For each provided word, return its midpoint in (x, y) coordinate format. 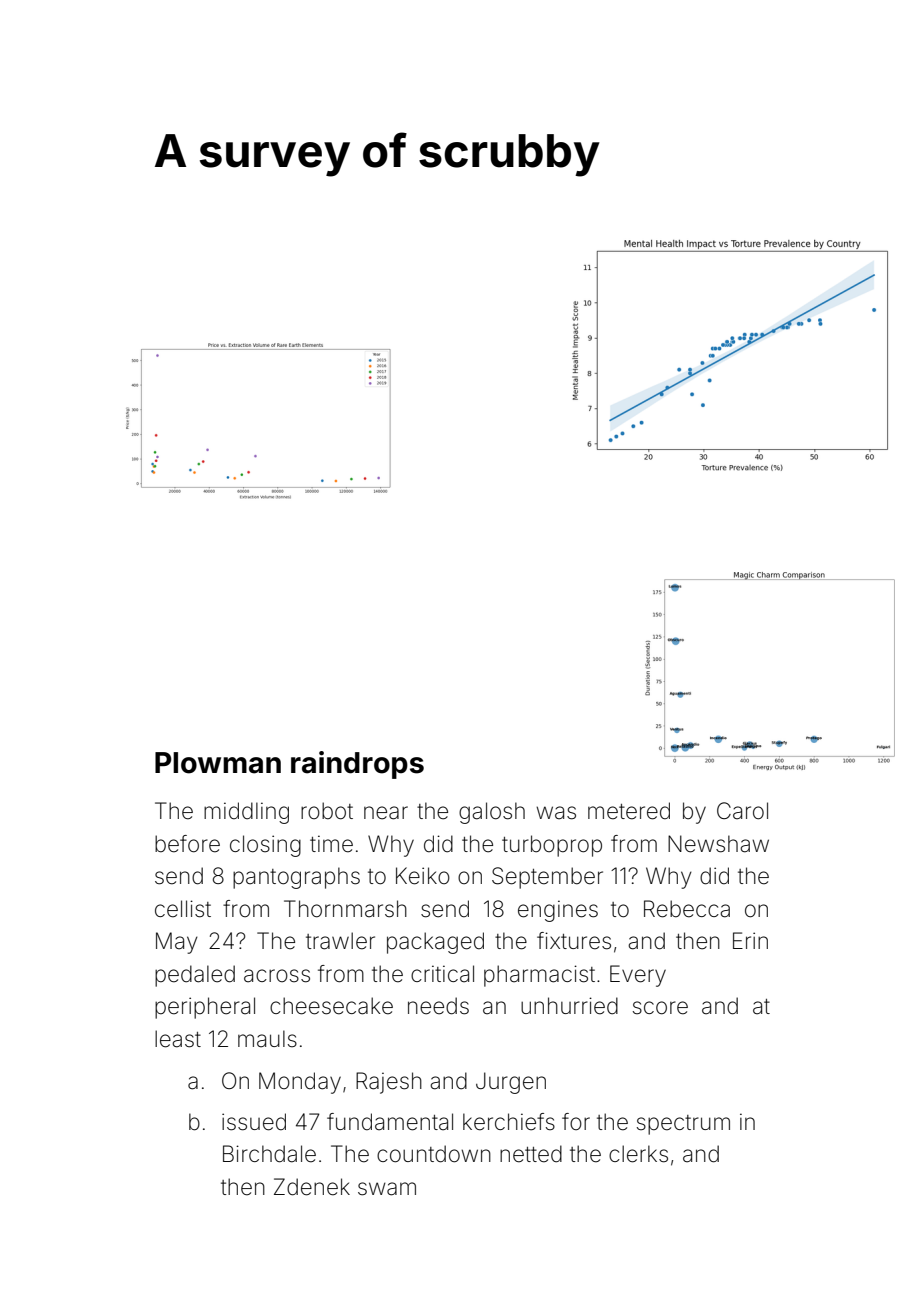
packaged (435, 943)
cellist (183, 909)
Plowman (218, 763)
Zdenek (312, 1187)
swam (387, 1189)
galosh (492, 813)
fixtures (574, 941)
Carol (742, 811)
